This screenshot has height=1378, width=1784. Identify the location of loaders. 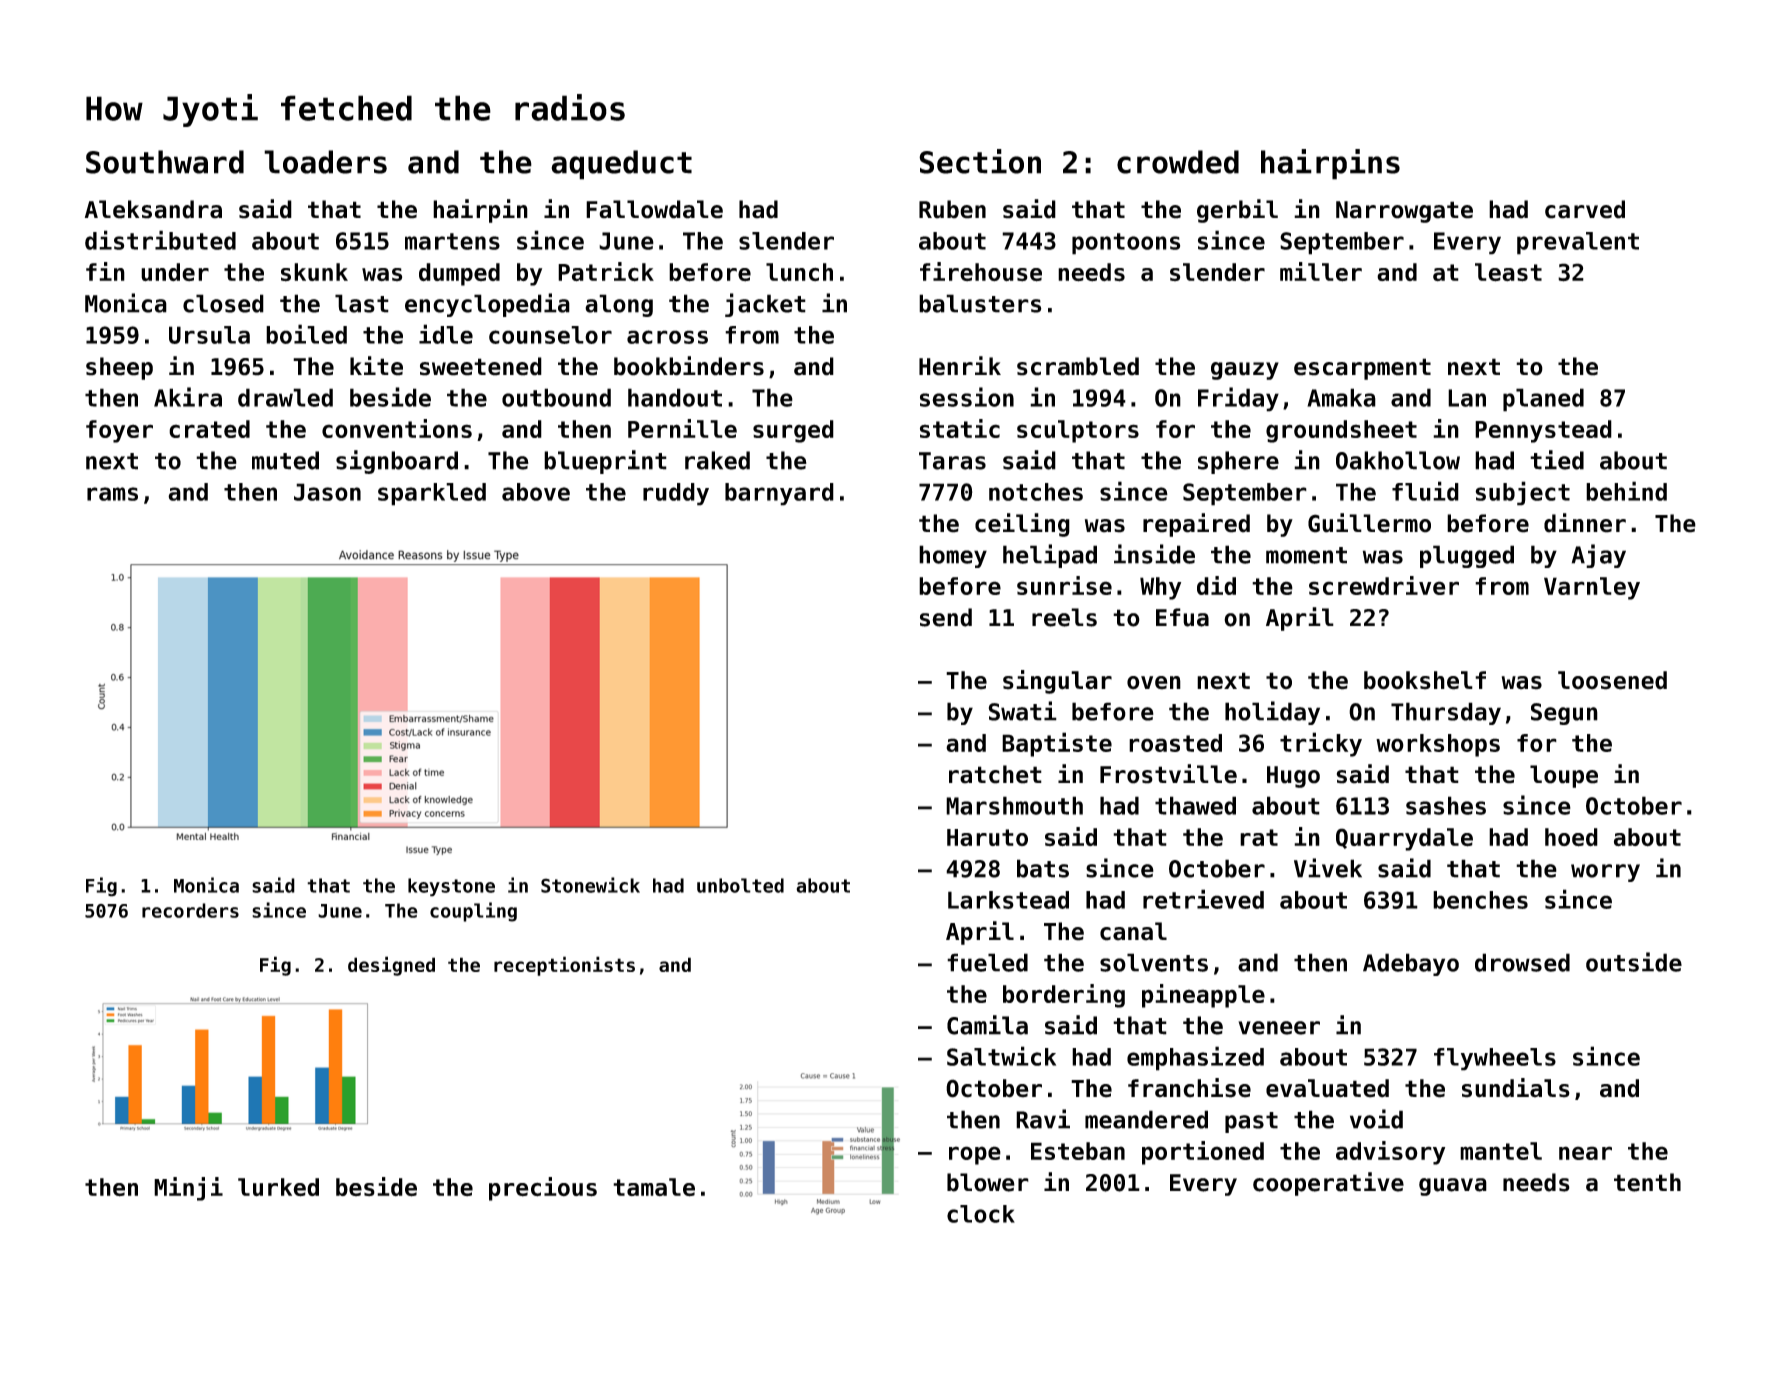
(325, 162).
